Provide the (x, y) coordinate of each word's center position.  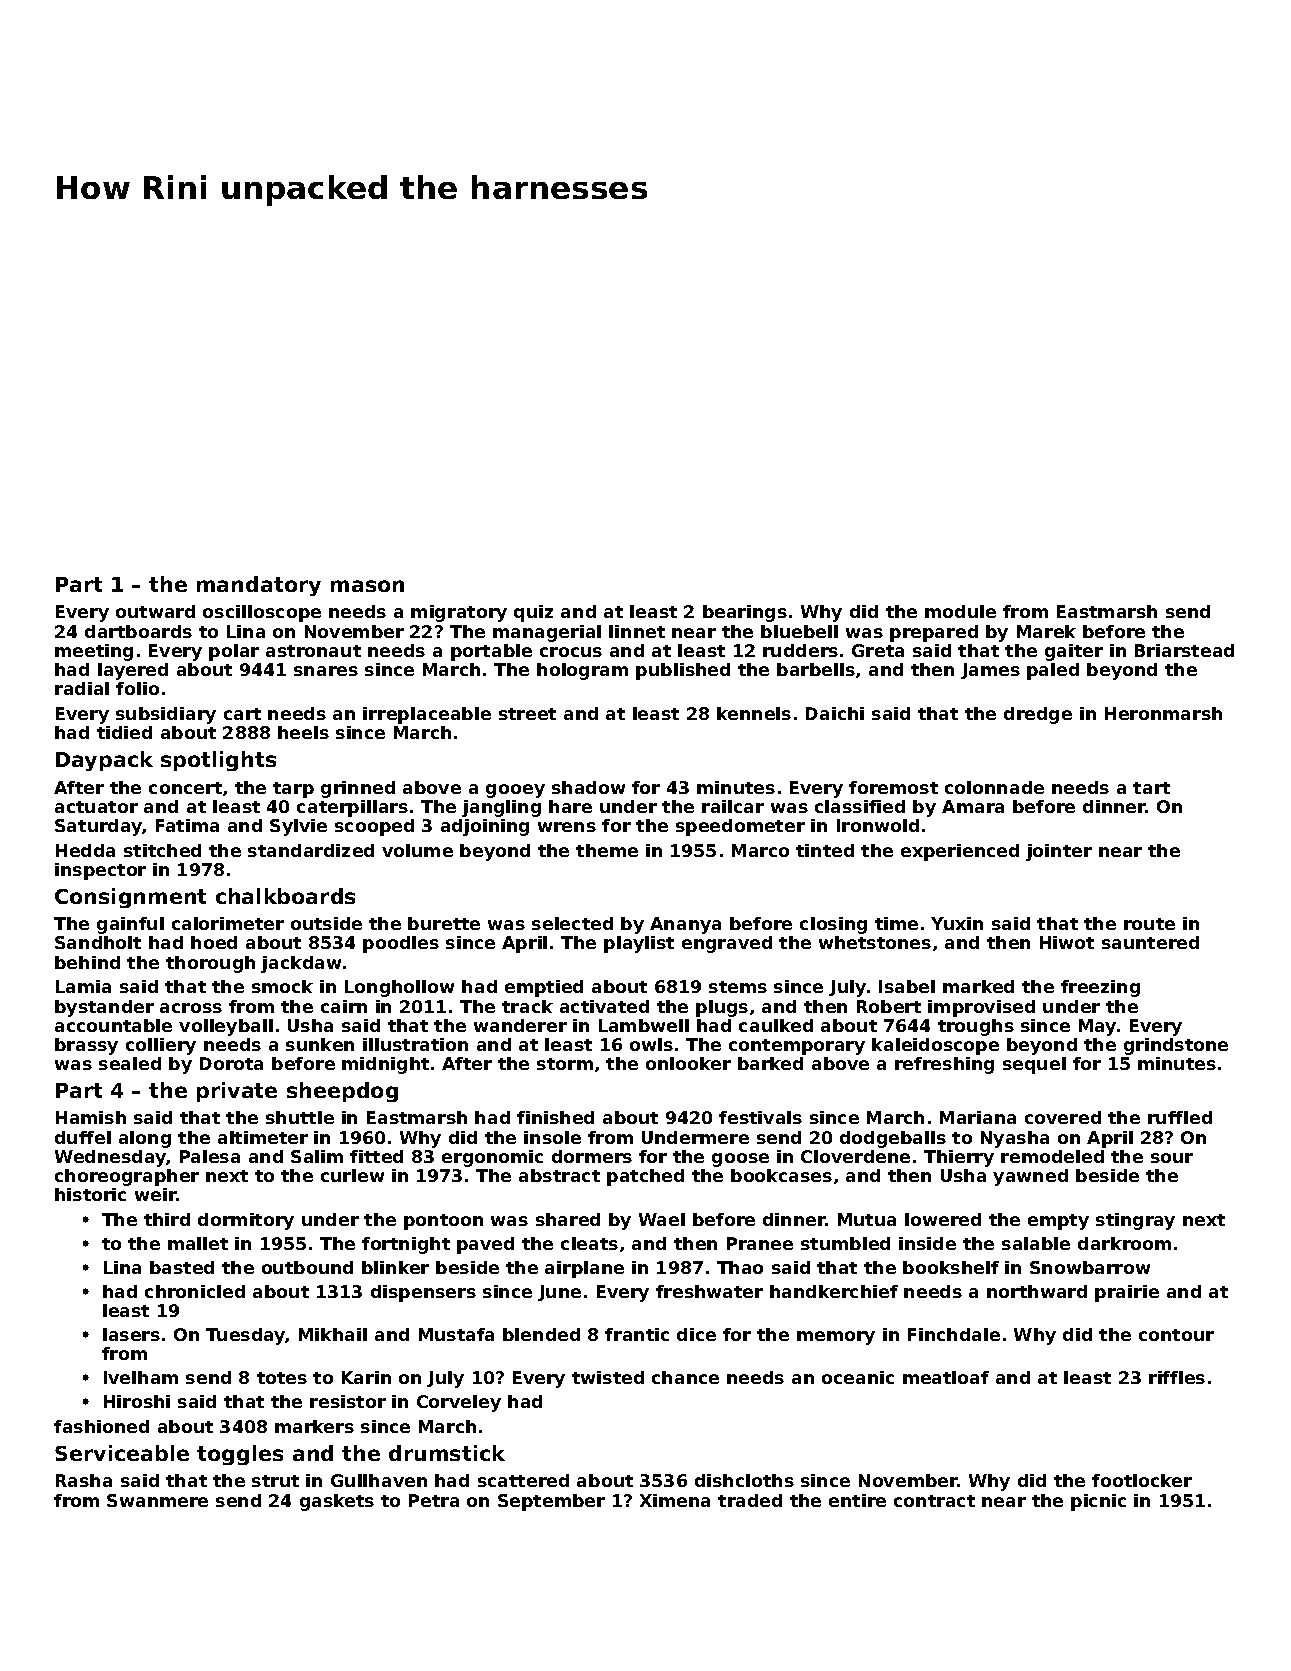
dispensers (423, 1293)
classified (860, 806)
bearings (745, 613)
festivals (760, 1117)
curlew (352, 1175)
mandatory (259, 586)
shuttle (300, 1117)
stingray (1135, 1221)
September (551, 1502)
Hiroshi (137, 1401)
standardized (311, 850)
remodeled (1052, 1156)
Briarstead (1184, 650)
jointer (1059, 852)
